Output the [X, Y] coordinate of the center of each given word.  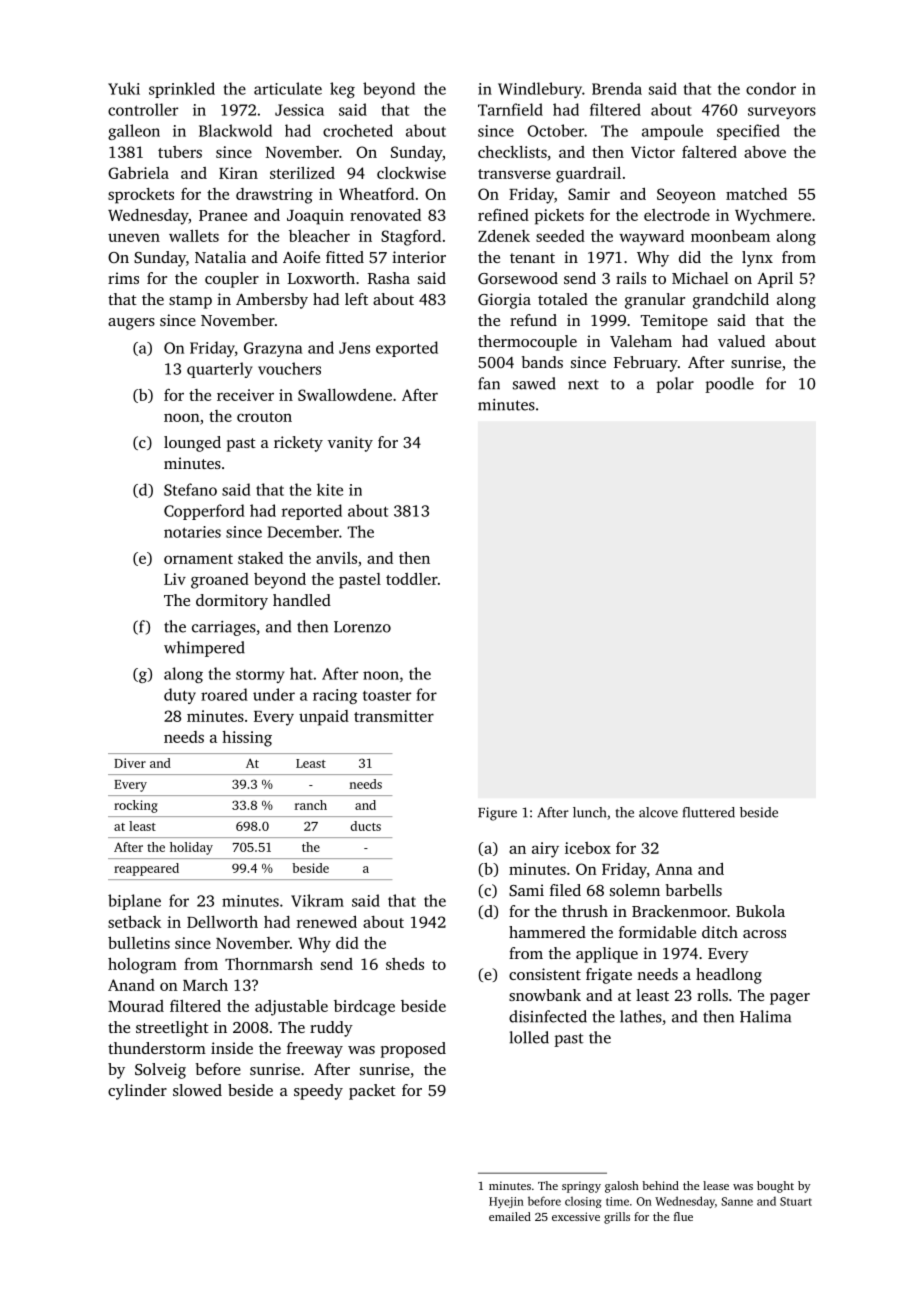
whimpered [204, 649]
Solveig [160, 1071]
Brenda [617, 88]
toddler [412, 579]
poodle [729, 385]
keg [342, 90]
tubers [180, 152]
